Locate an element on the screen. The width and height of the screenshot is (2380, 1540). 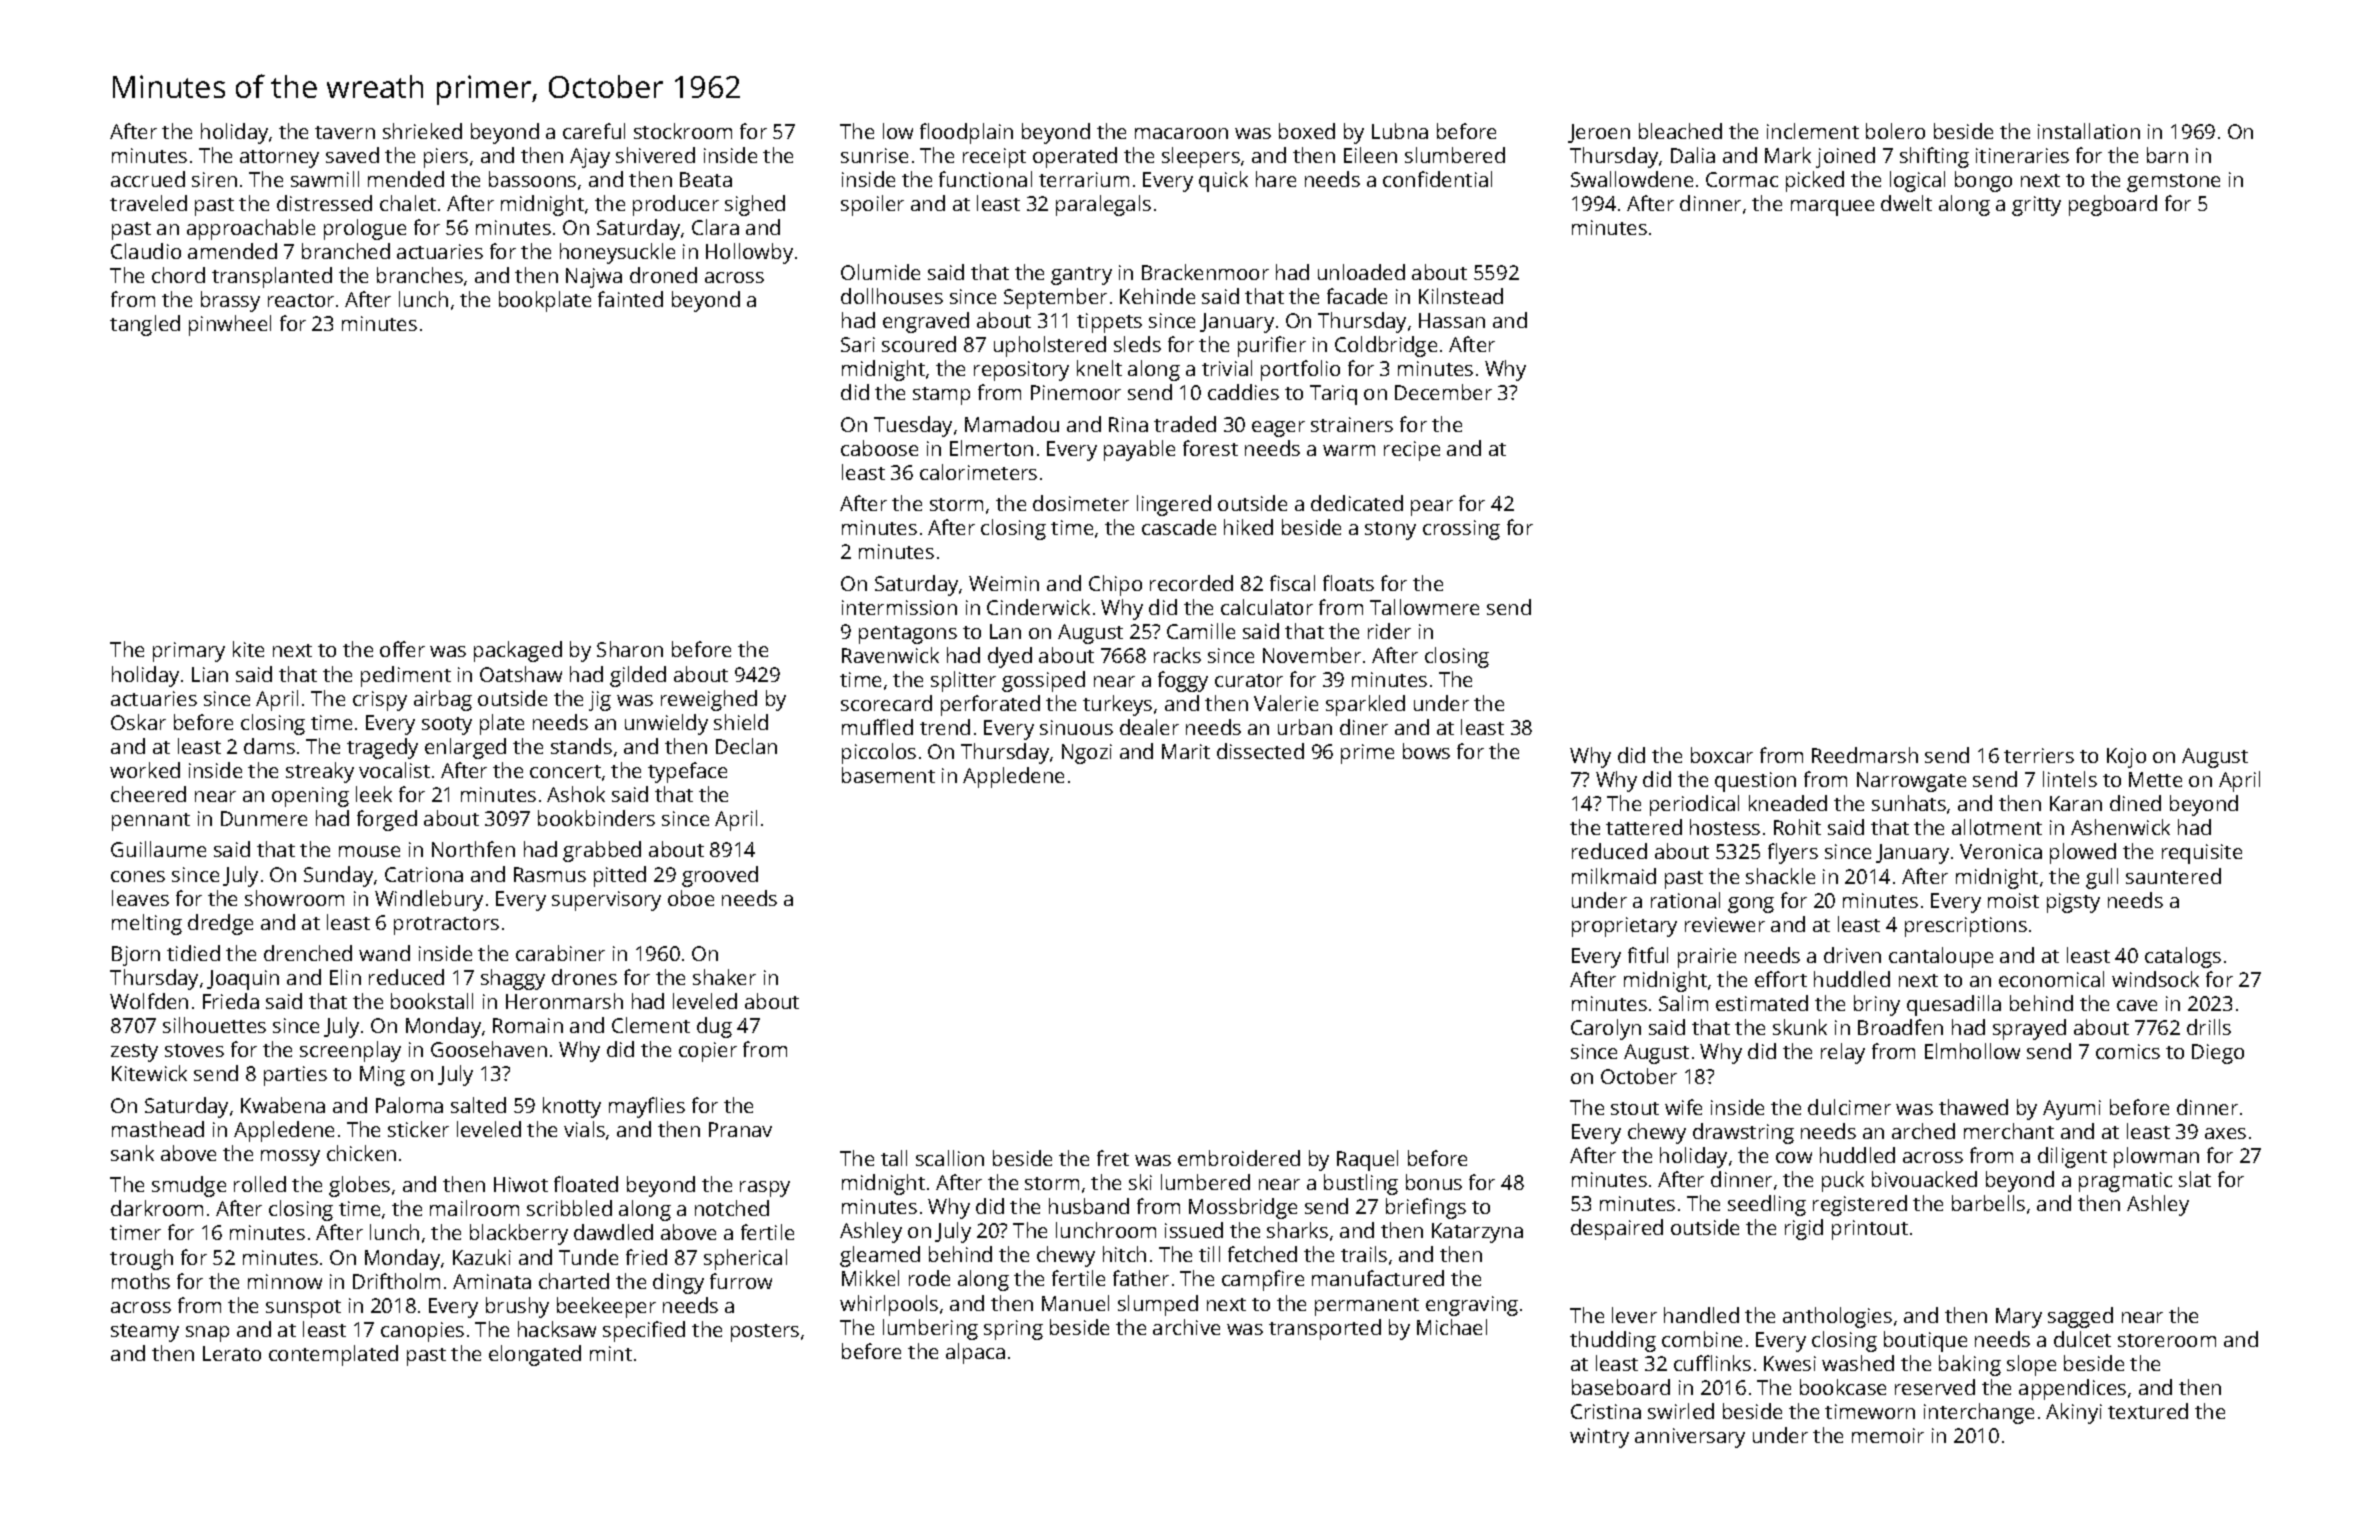
bleached is located at coordinates (1680, 131).
